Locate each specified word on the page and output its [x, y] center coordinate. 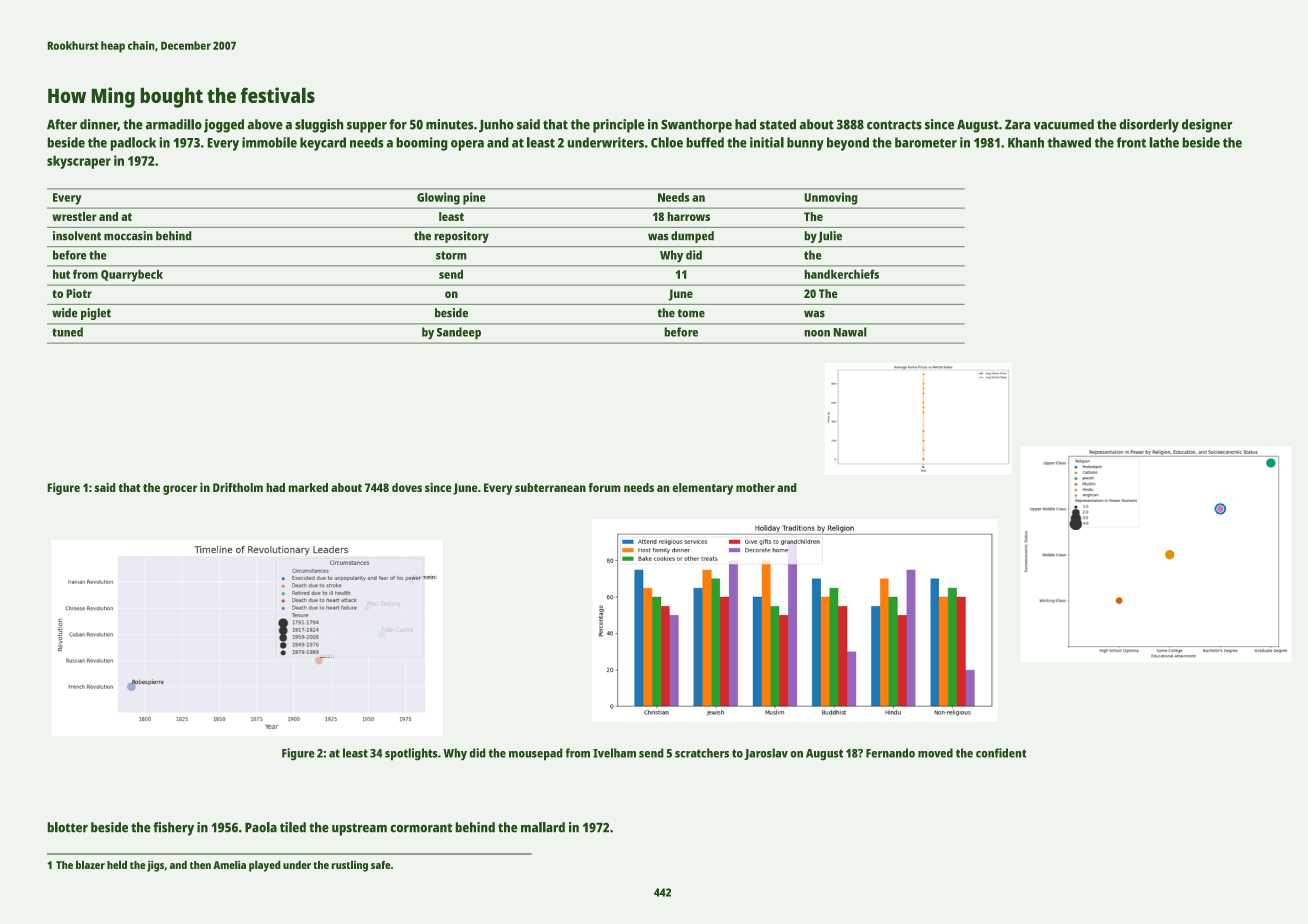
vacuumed [1064, 124]
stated [778, 124]
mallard [543, 827]
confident [1001, 753]
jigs [155, 866]
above [265, 124]
